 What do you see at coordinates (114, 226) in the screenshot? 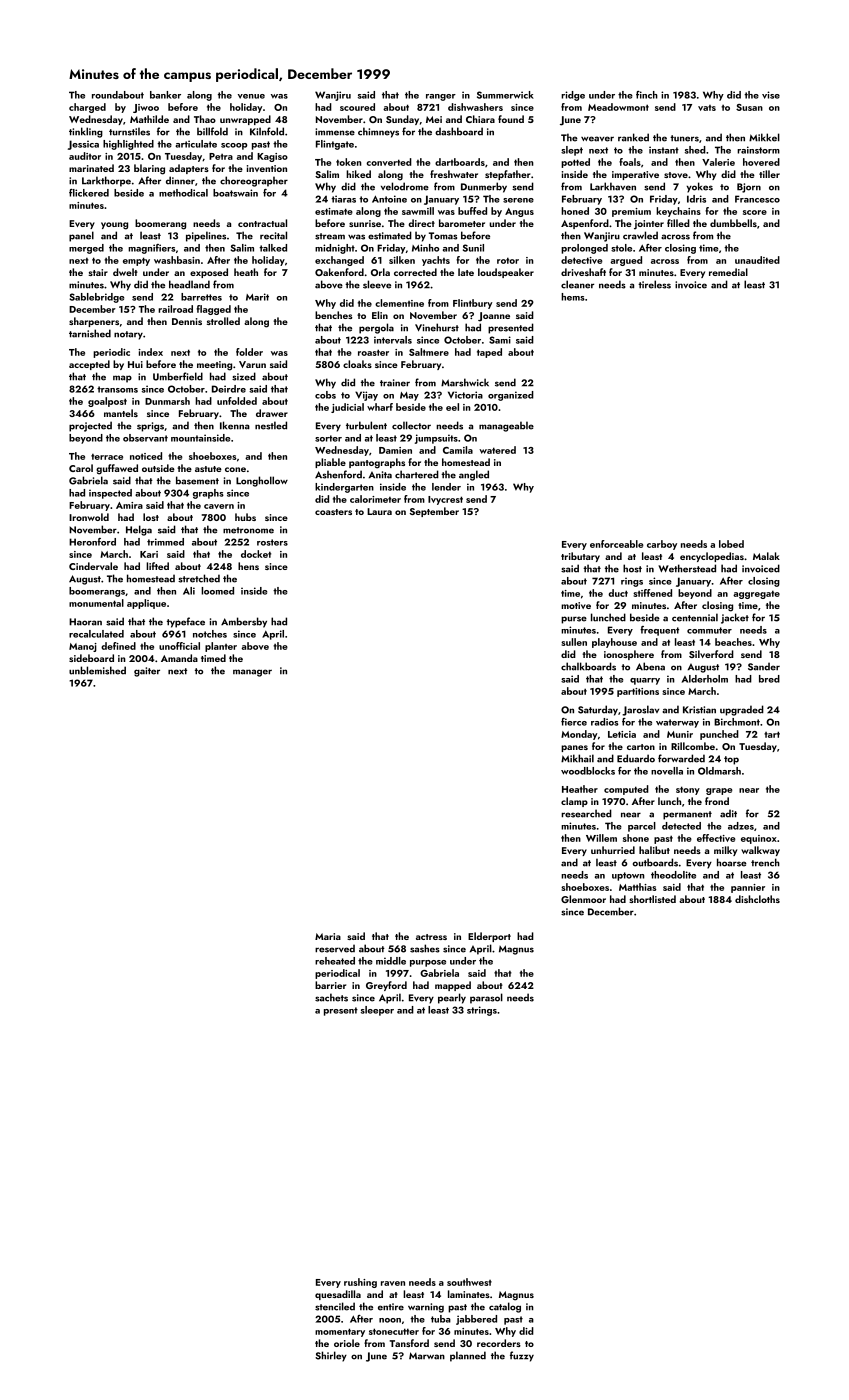
I see `young` at bounding box center [114, 226].
